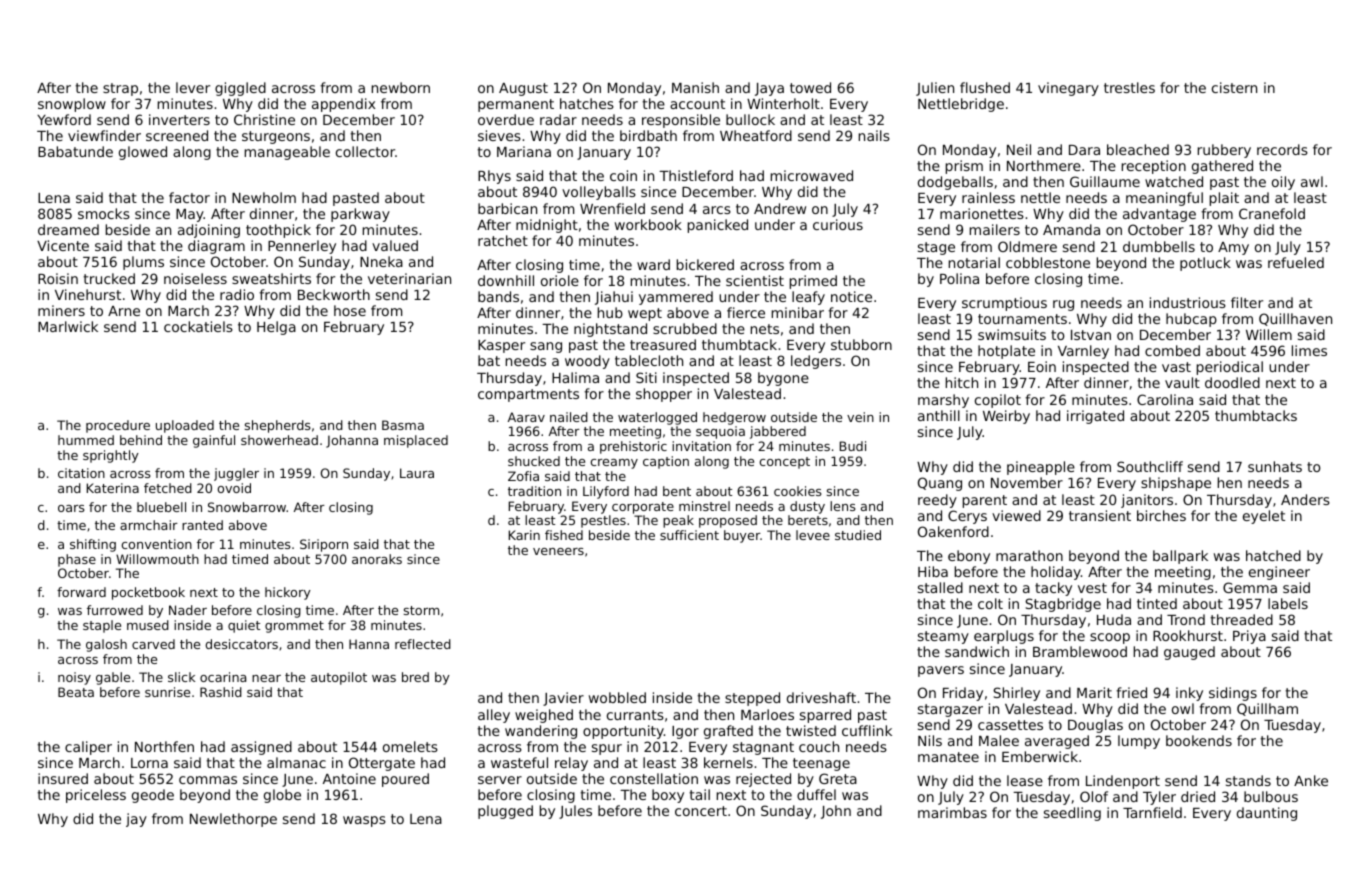  I want to click on Southcliff, so click(1150, 466).
